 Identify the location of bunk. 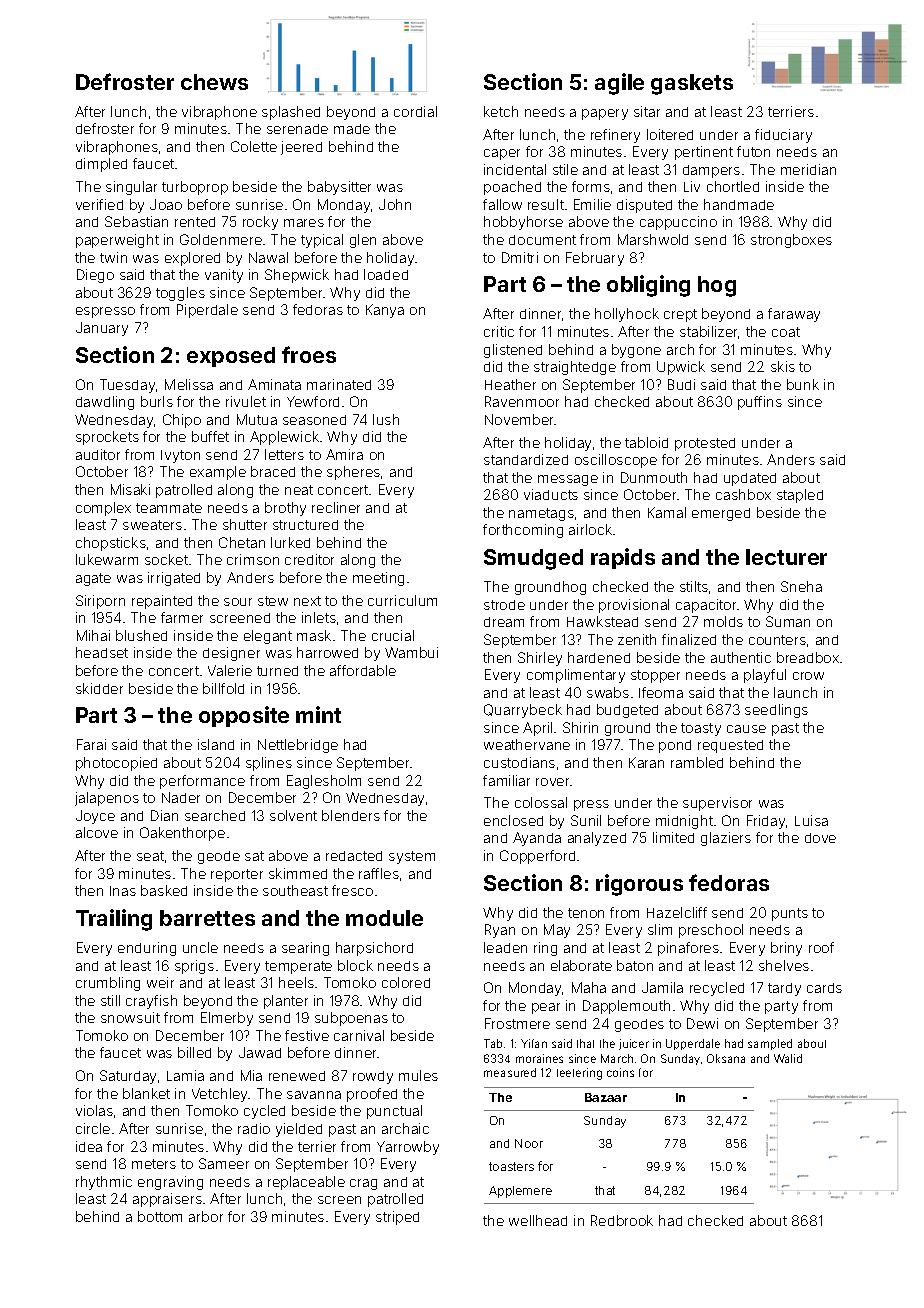
(803, 384).
